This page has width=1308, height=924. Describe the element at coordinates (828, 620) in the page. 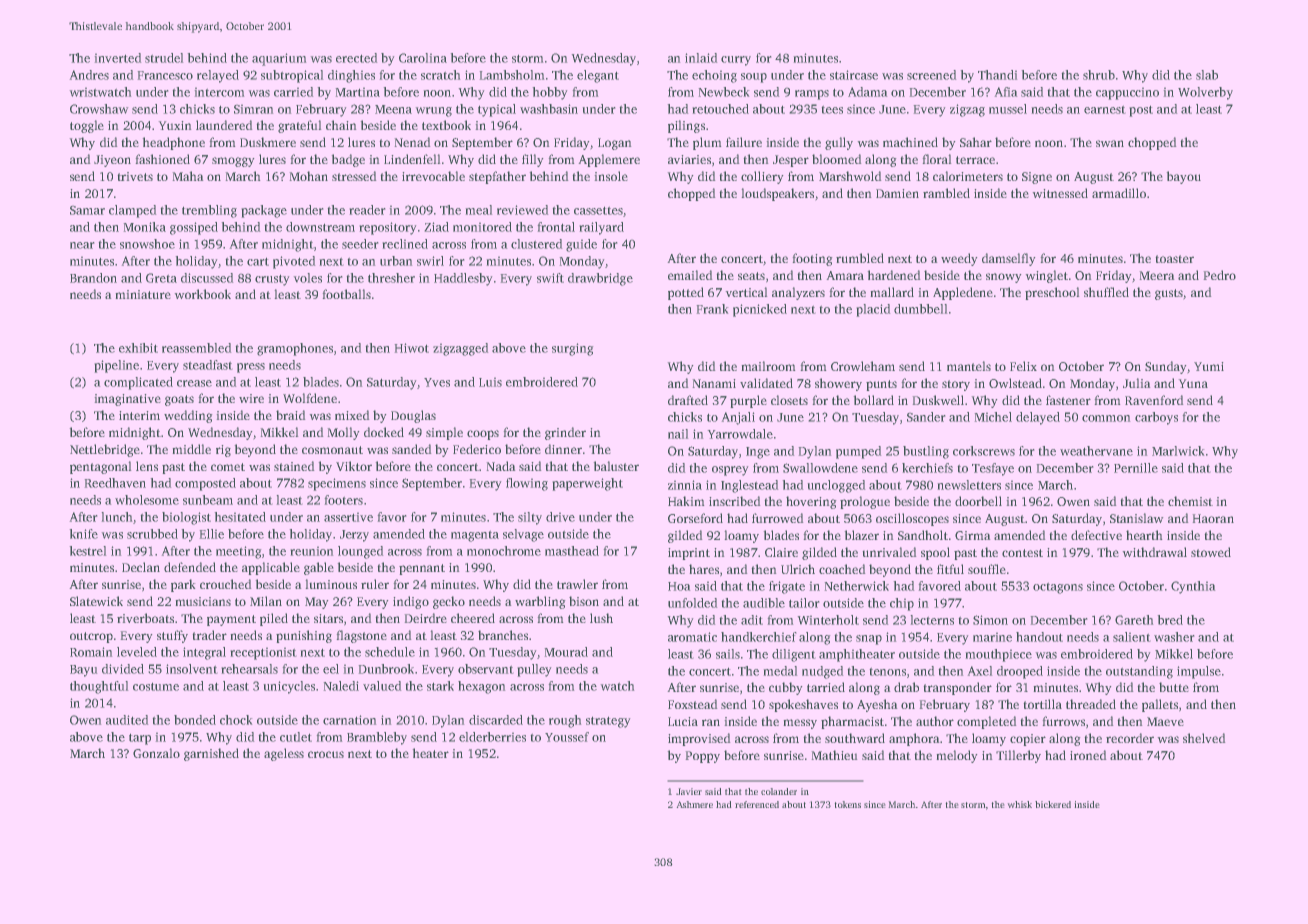

I see `Winterholt` at that location.
